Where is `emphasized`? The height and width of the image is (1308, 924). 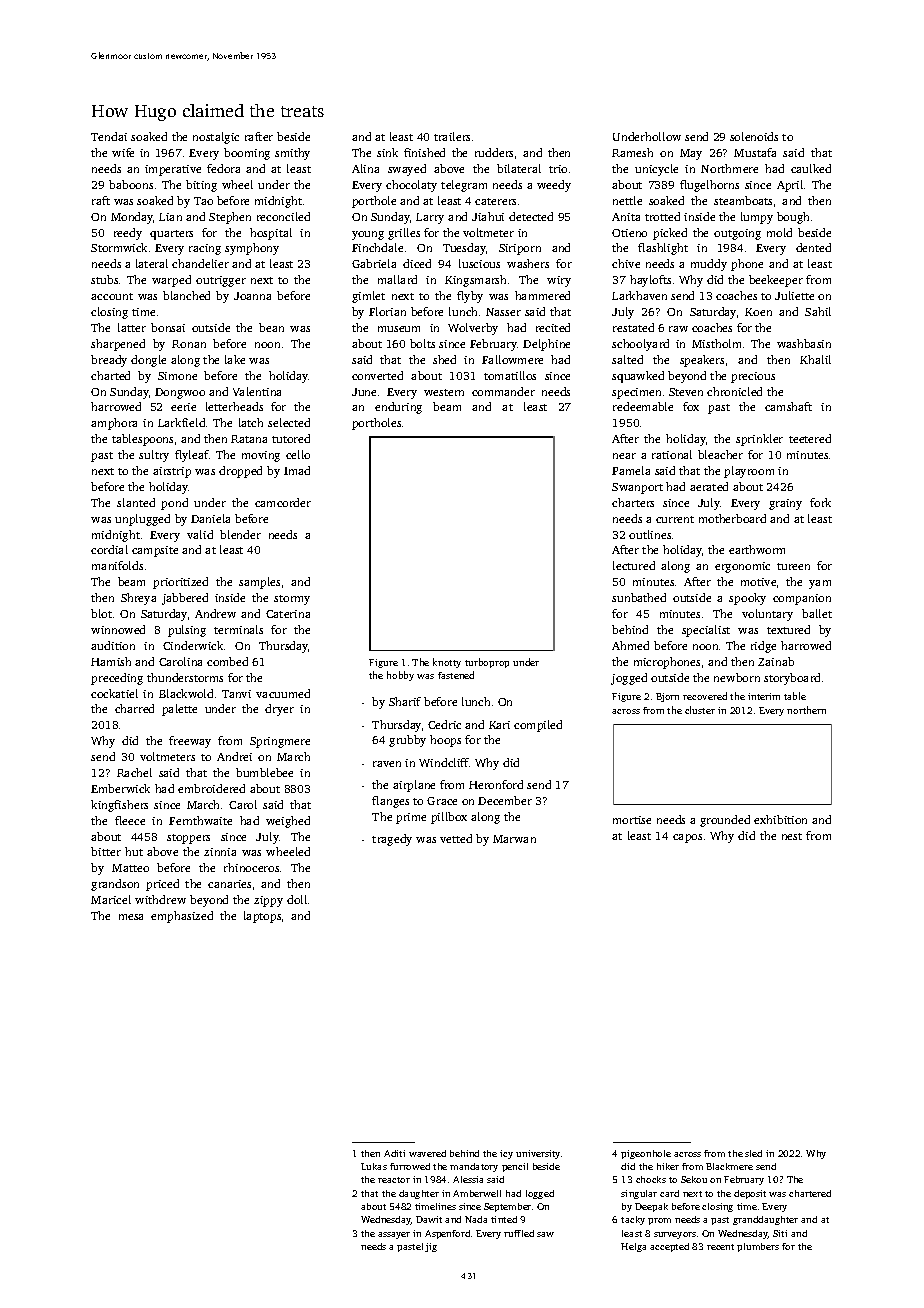 emphasized is located at coordinates (182, 917).
